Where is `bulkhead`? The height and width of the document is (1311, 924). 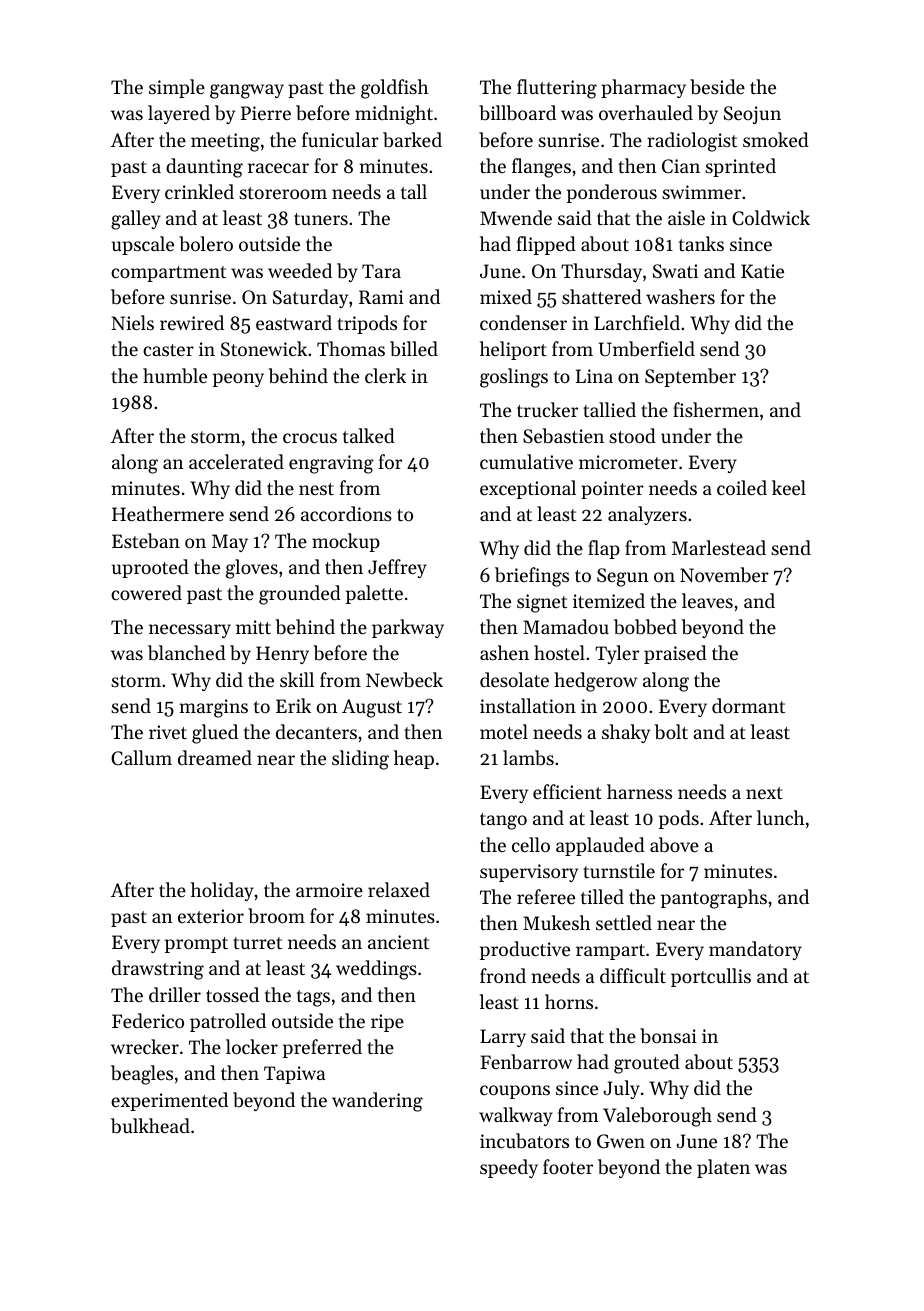 bulkhead is located at coordinates (150, 1126).
